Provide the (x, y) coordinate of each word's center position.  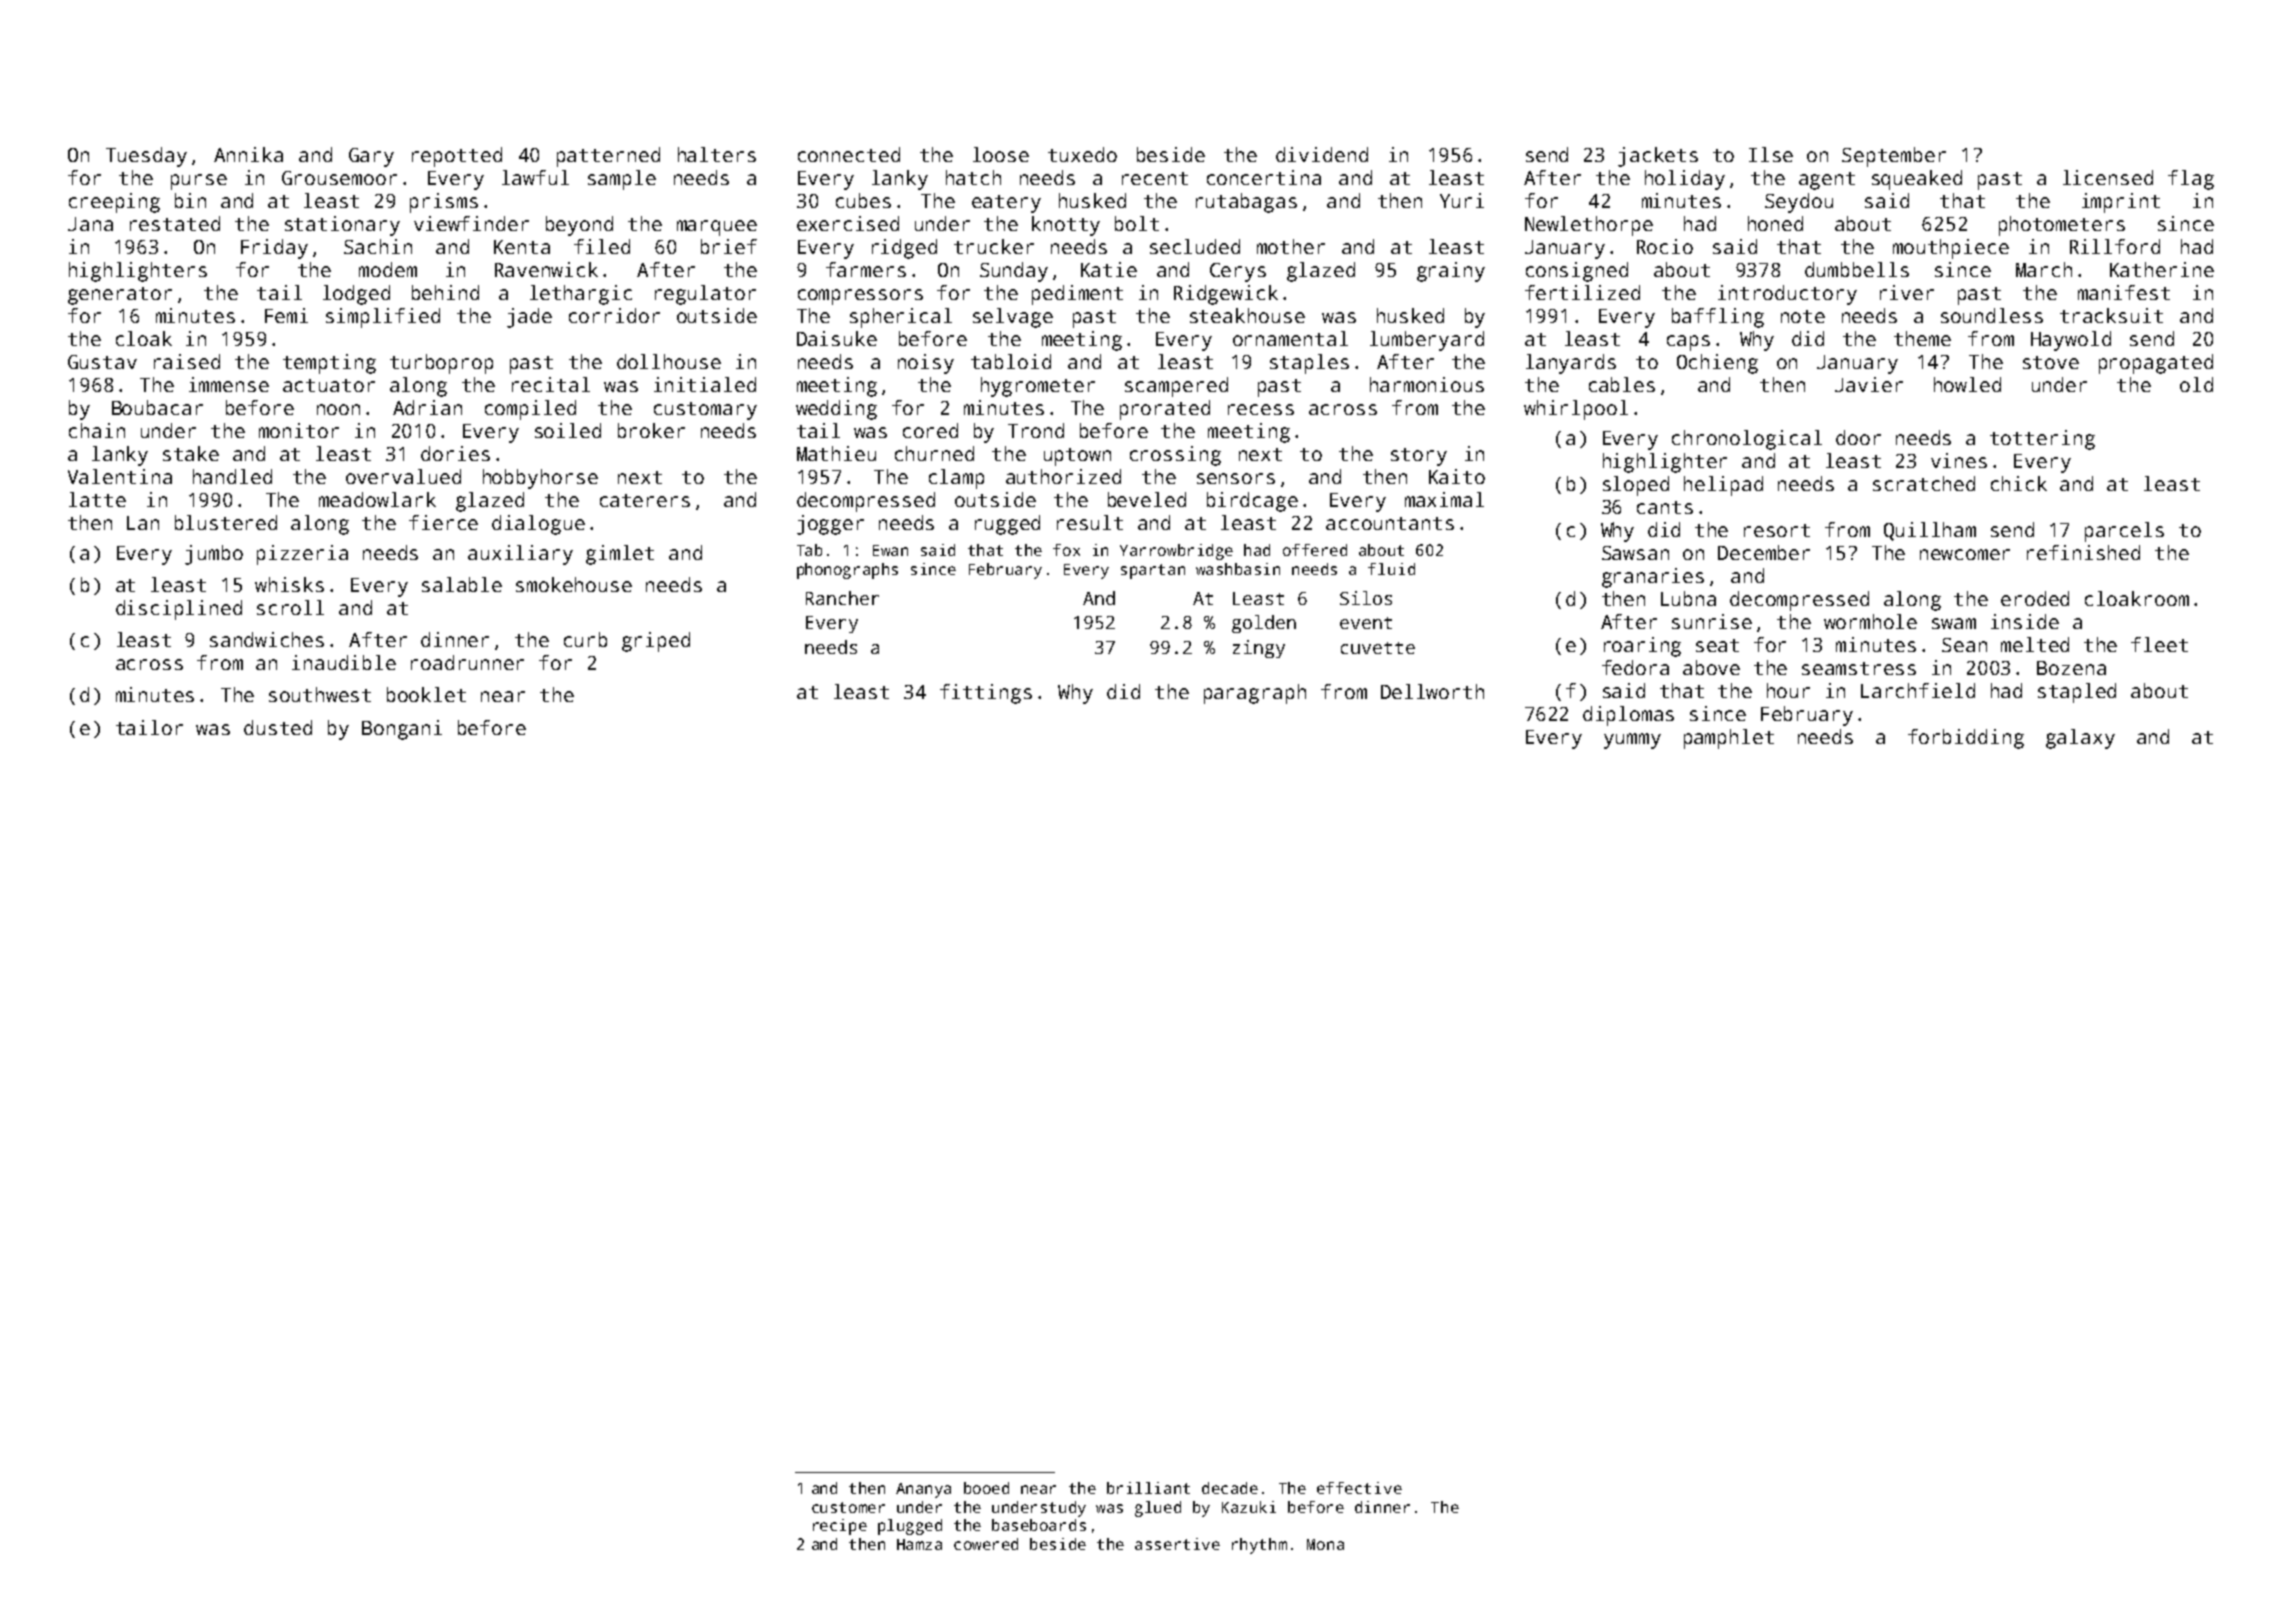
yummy (1632, 741)
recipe (840, 1527)
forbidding (1966, 739)
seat (1717, 645)
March (2044, 269)
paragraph (1255, 694)
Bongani (402, 730)
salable (462, 584)
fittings (986, 694)
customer (848, 1507)
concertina (1264, 177)
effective (1359, 1488)
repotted (457, 157)
